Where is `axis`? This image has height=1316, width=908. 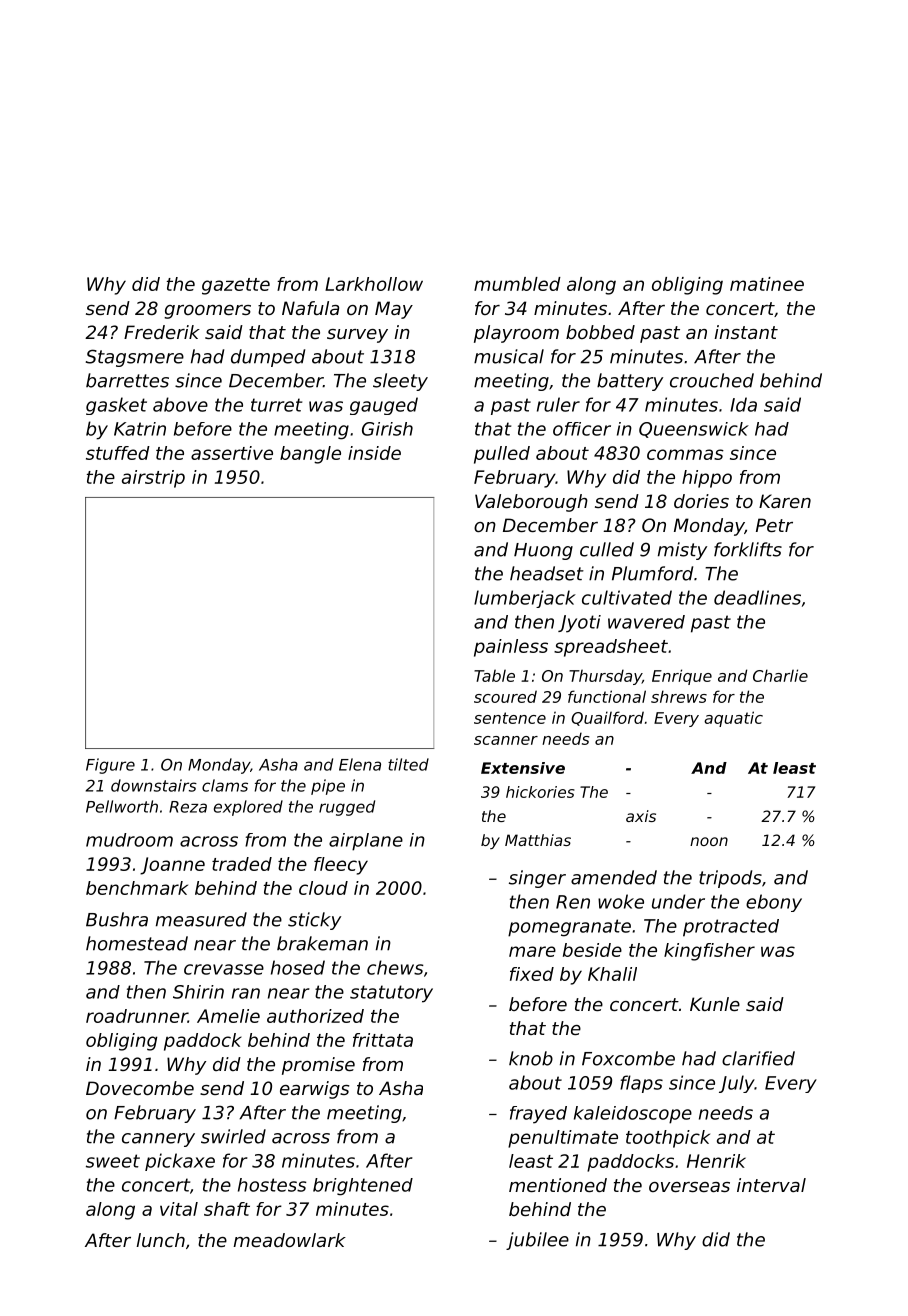
axis is located at coordinates (641, 816).
